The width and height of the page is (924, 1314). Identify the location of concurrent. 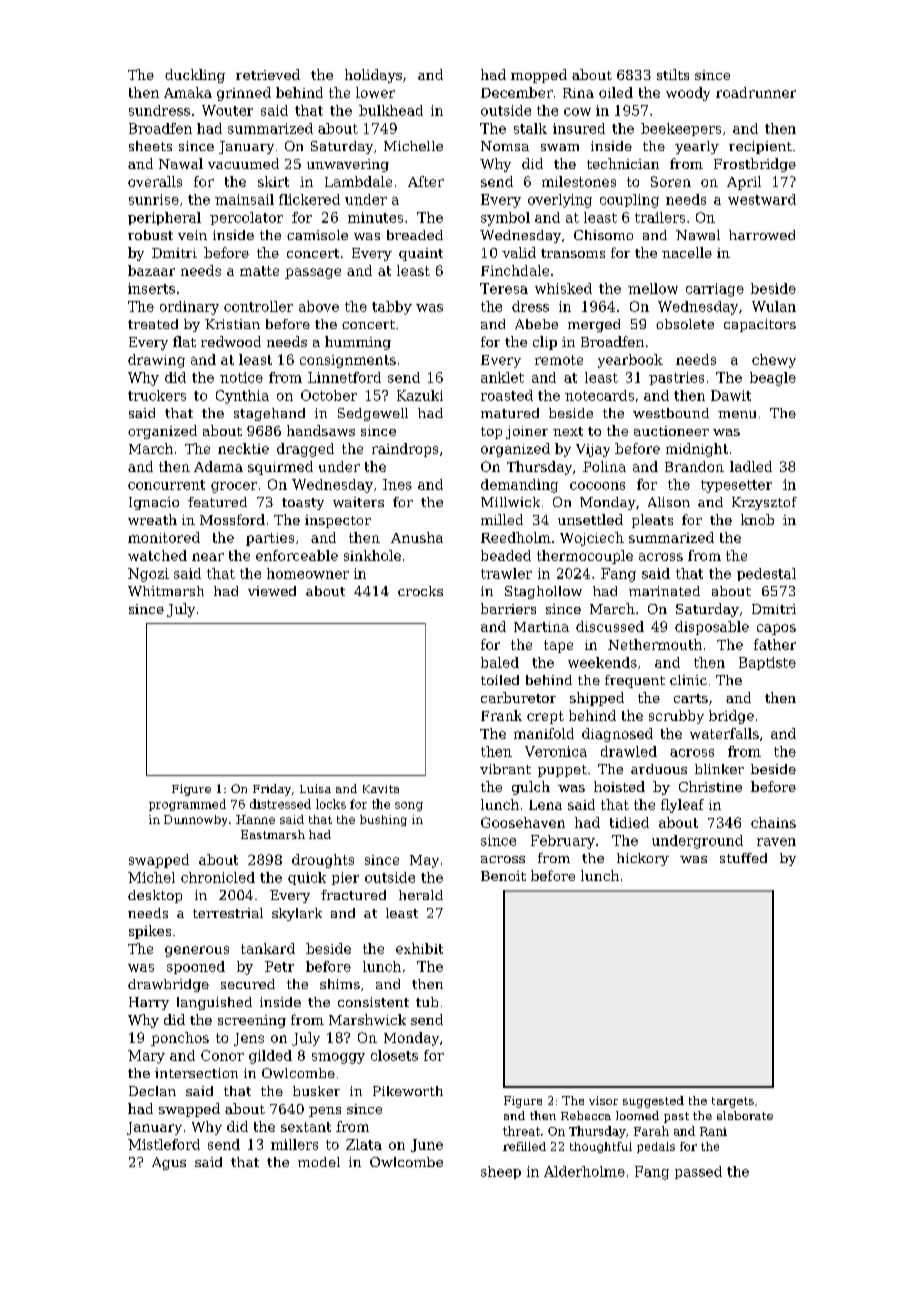
(166, 485).
